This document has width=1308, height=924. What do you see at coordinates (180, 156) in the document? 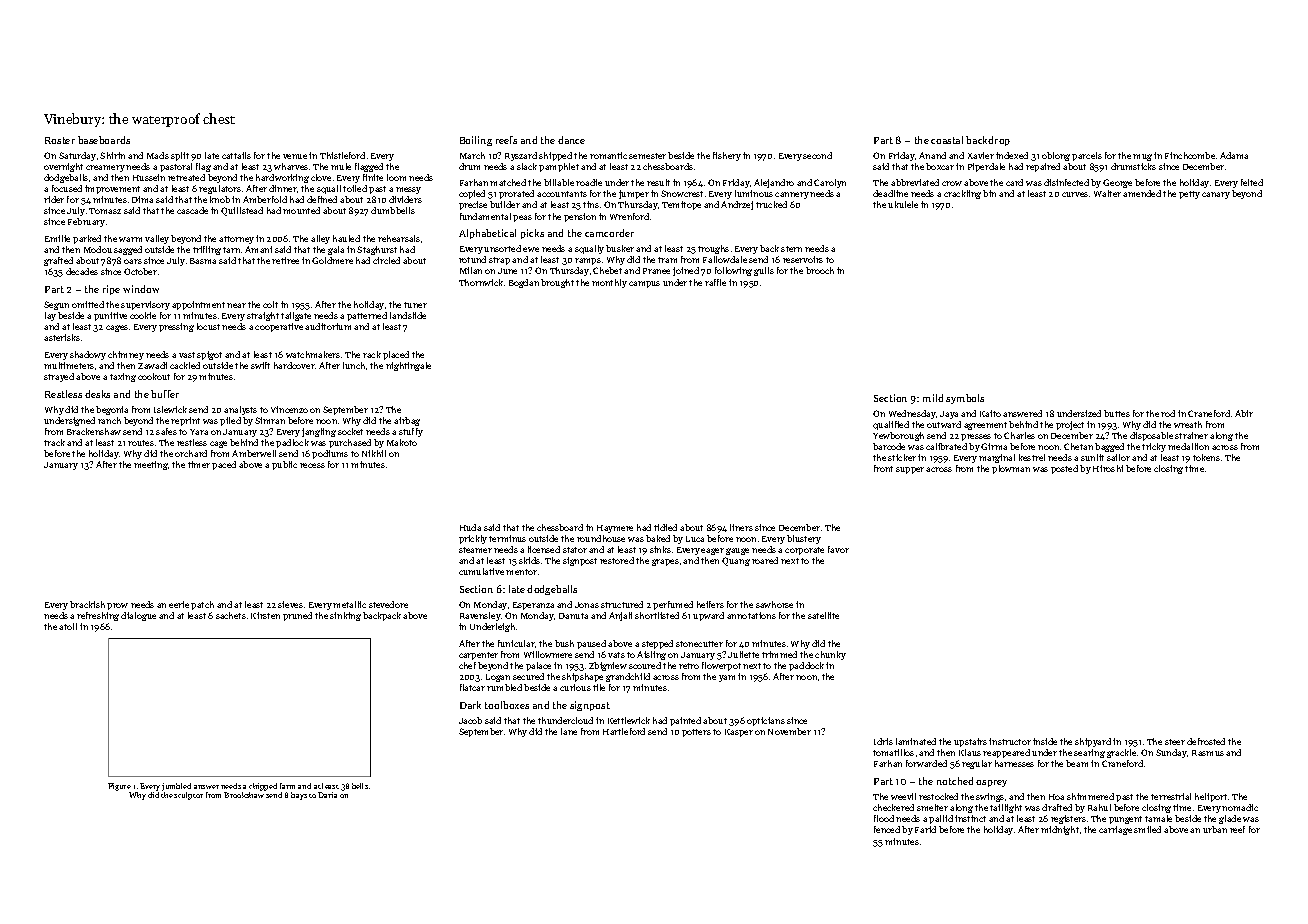
I see `split` at bounding box center [180, 156].
